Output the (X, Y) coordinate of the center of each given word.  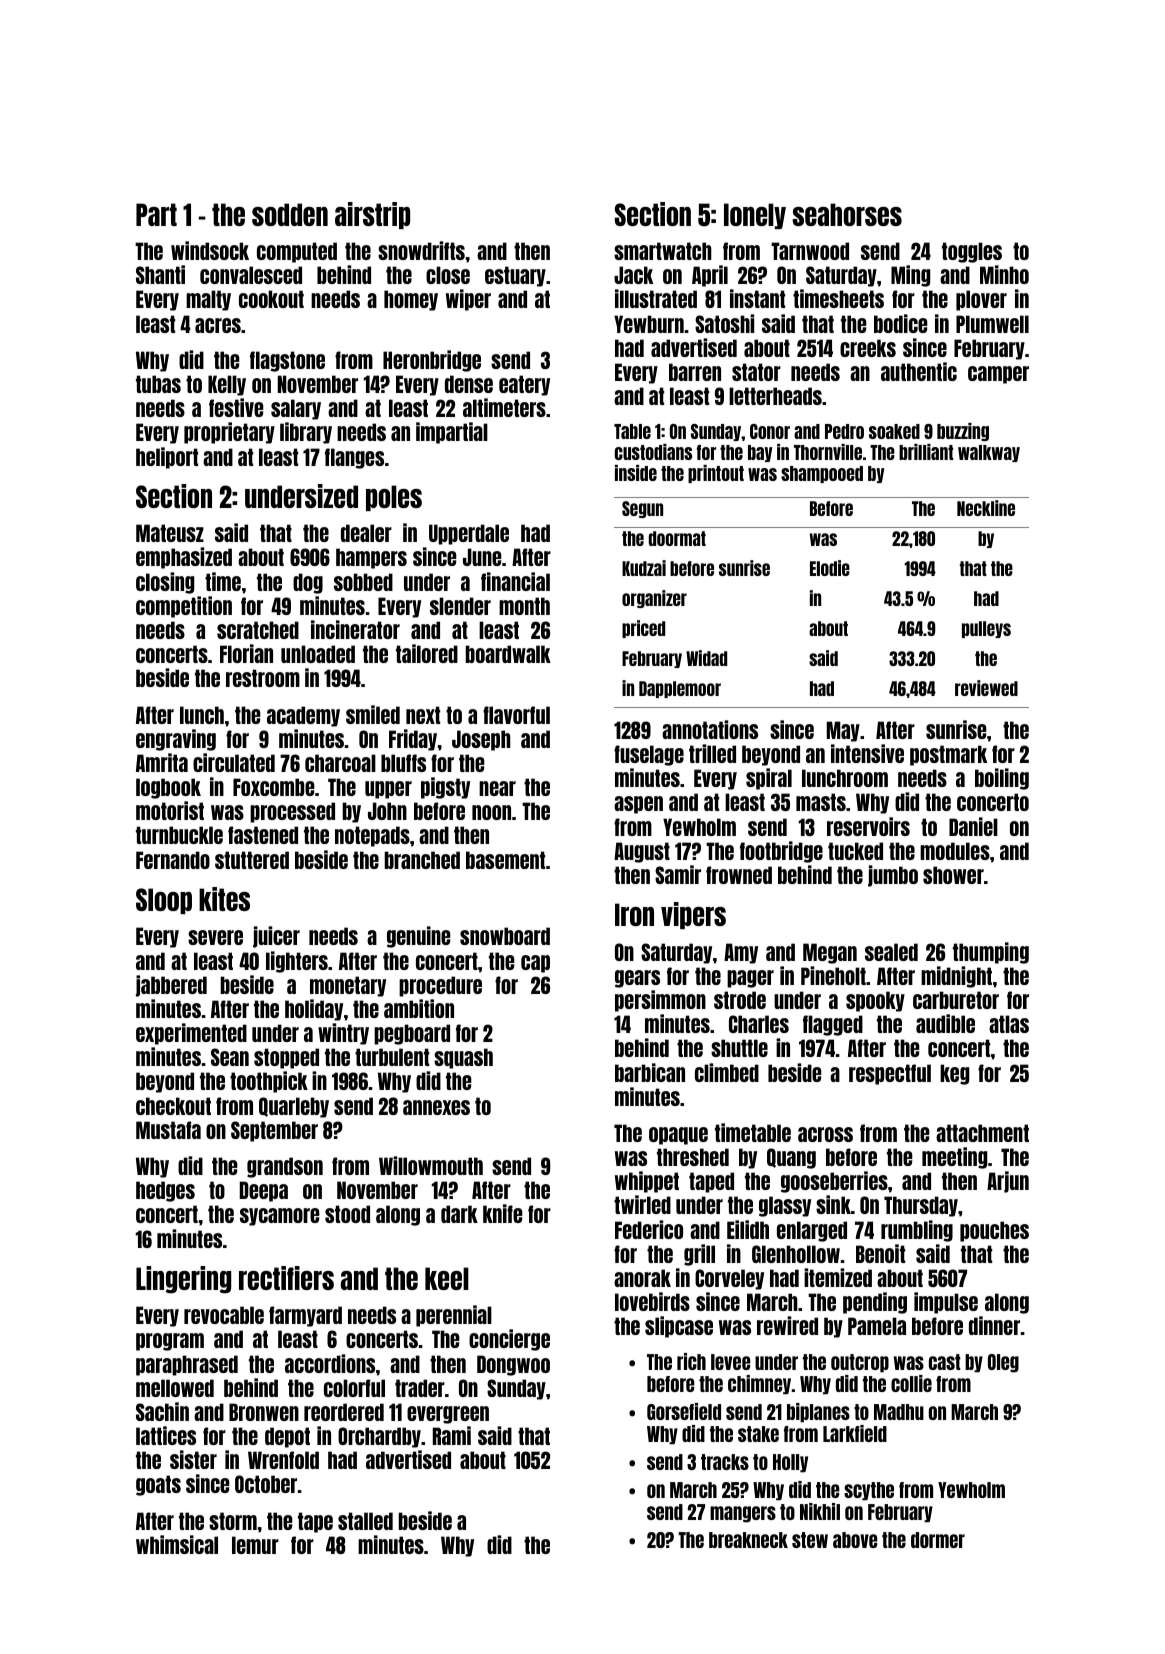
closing (165, 583)
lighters (297, 962)
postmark (948, 755)
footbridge (781, 852)
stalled (365, 1521)
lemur (255, 1545)
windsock (210, 250)
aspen (638, 805)
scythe (869, 1491)
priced (643, 629)
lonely (755, 216)
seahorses (847, 214)
